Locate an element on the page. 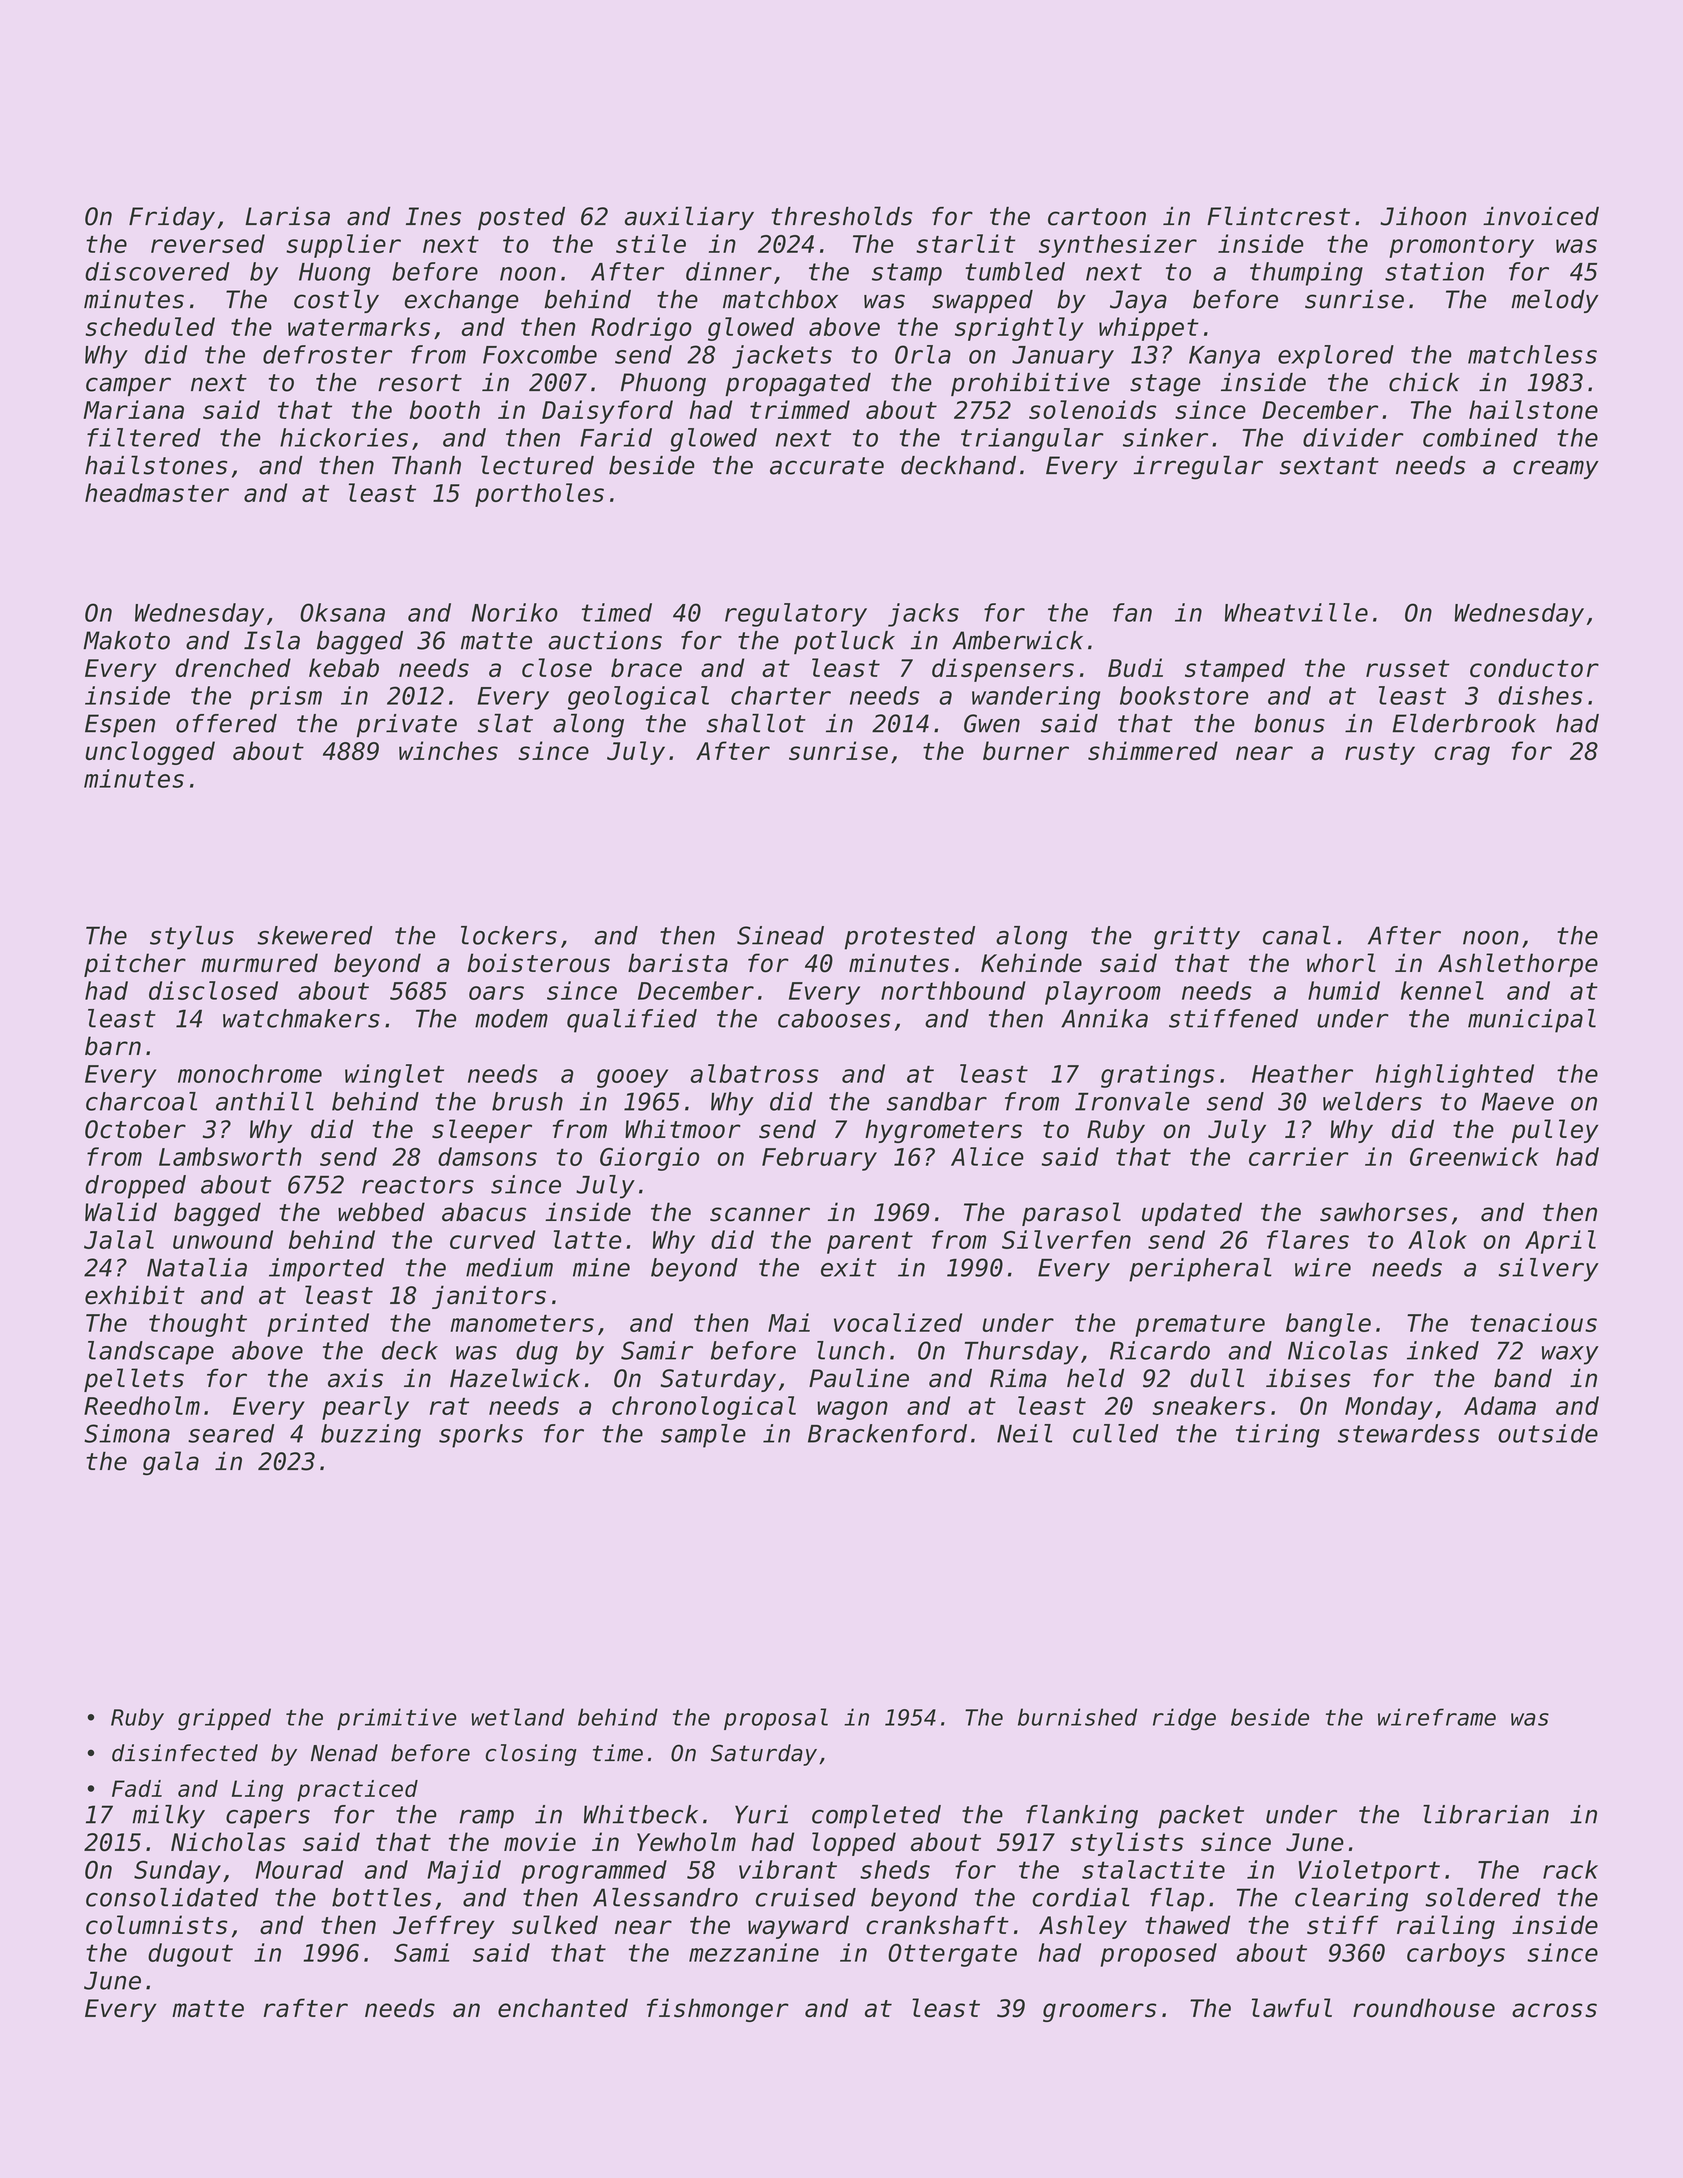 This page has width=1683, height=2178. northbound is located at coordinates (953, 990).
